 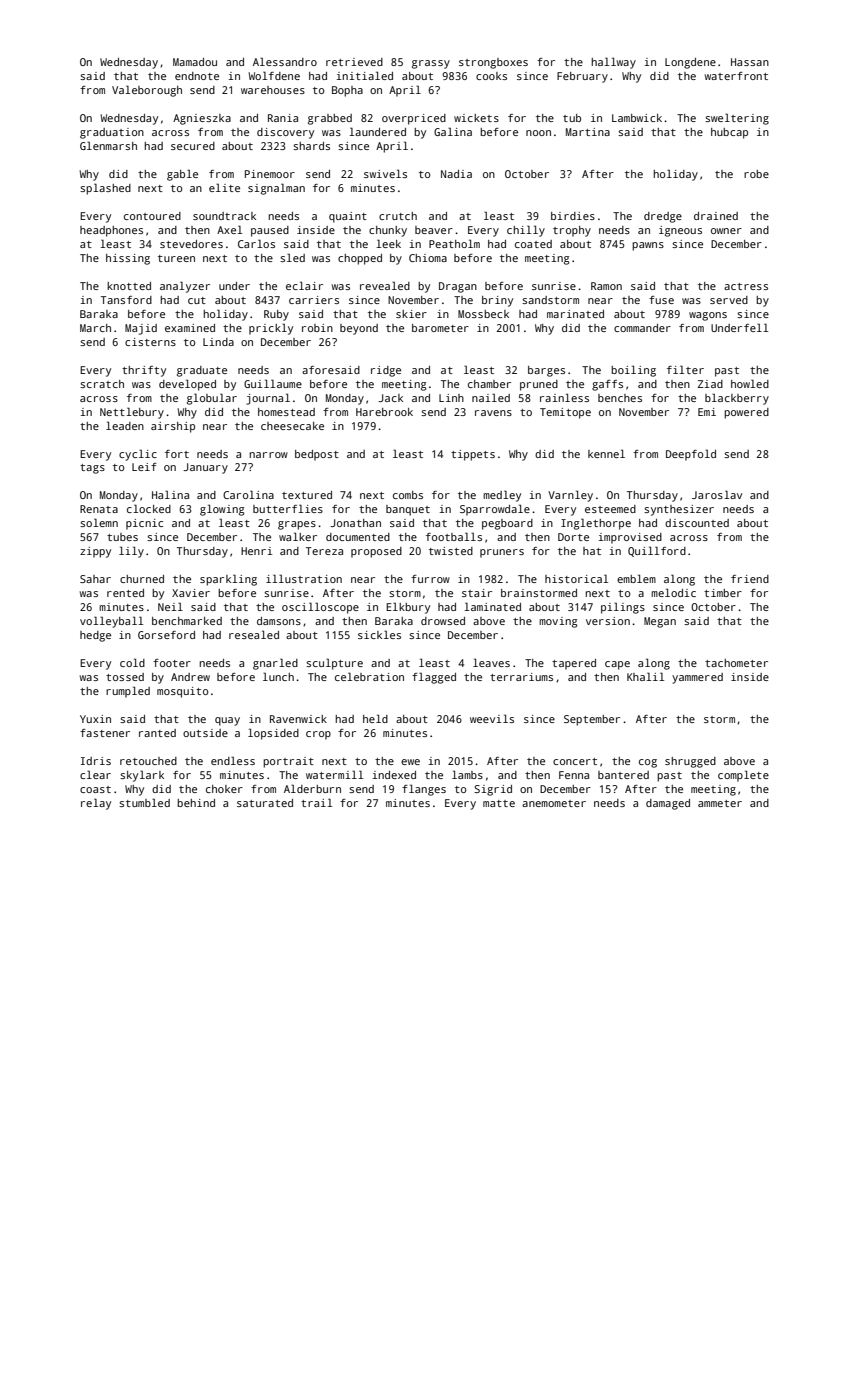 What do you see at coordinates (193, 146) in the document?
I see `secured` at bounding box center [193, 146].
